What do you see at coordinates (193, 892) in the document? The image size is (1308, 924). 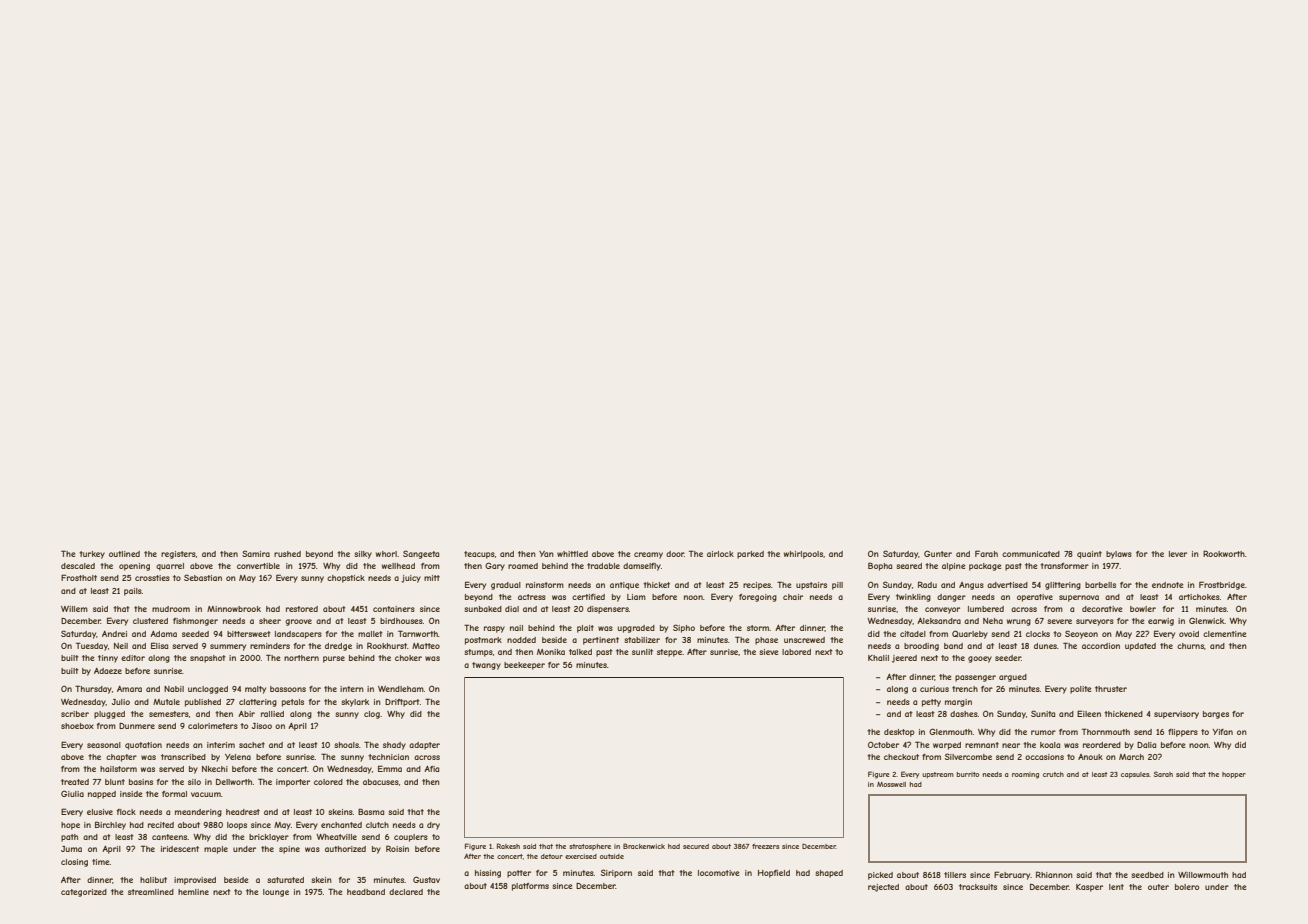 I see `hemline` at bounding box center [193, 892].
